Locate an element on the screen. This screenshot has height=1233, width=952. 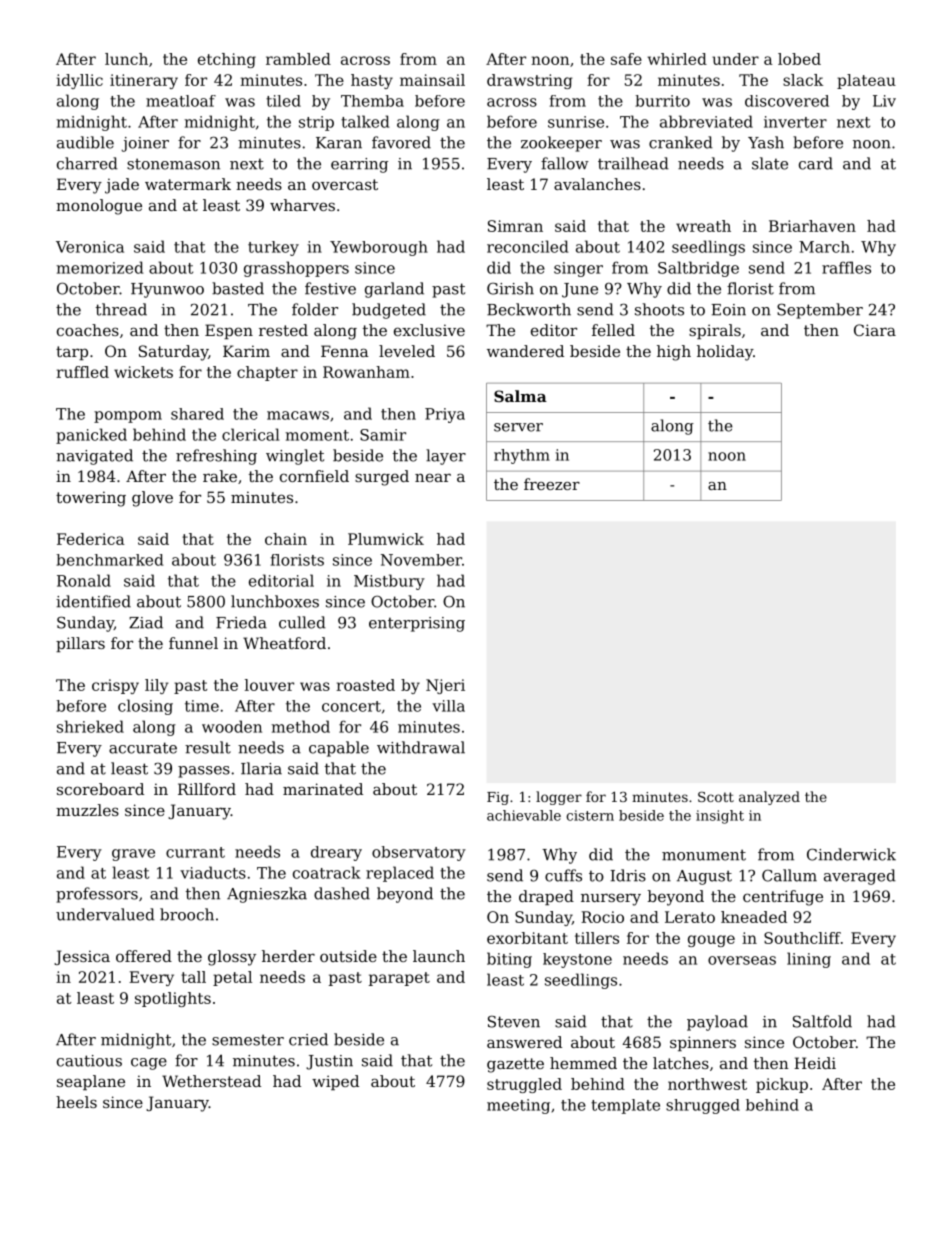
burrito is located at coordinates (662, 101).
